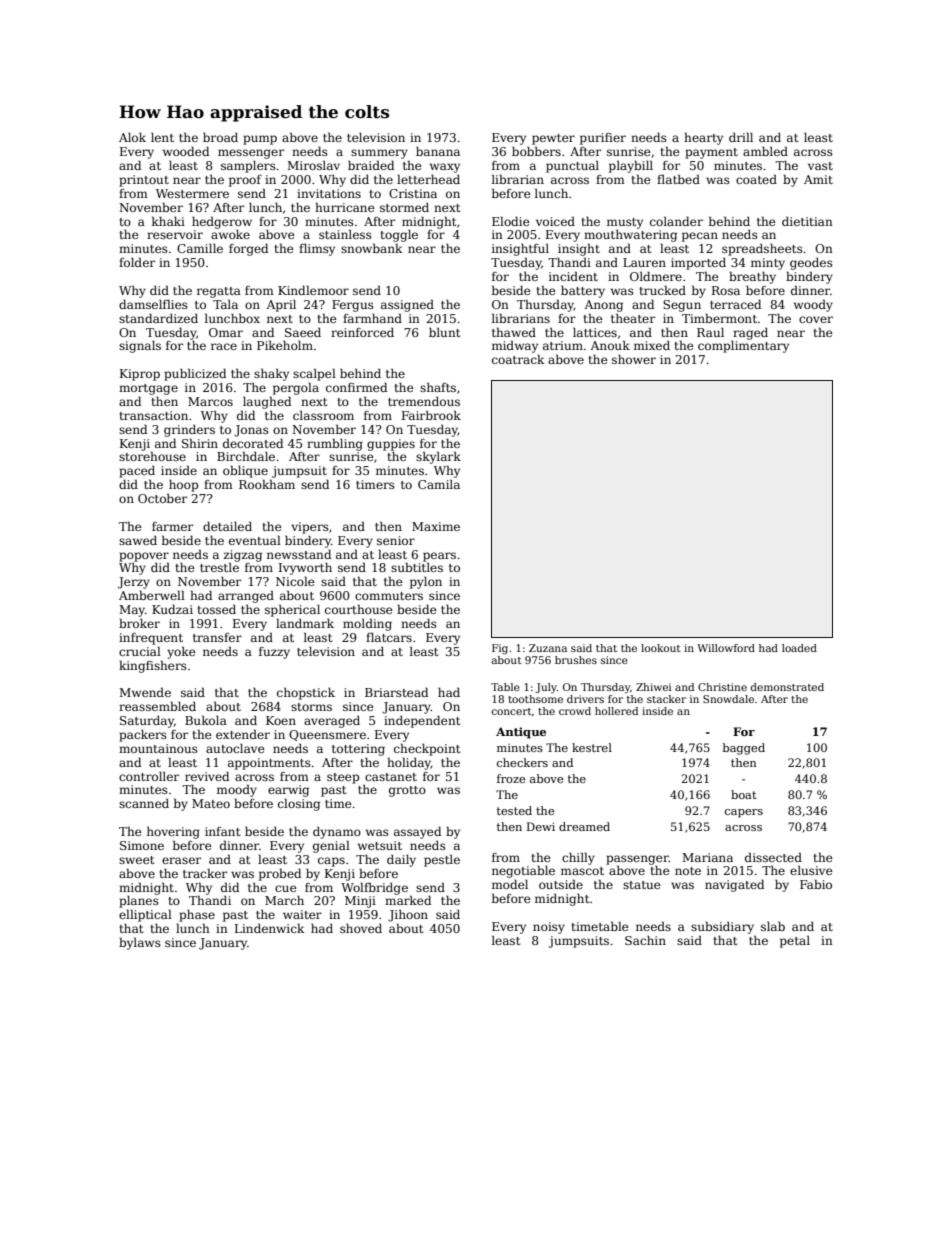 The image size is (952, 1233). What do you see at coordinates (157, 706) in the screenshot?
I see `reassembled` at bounding box center [157, 706].
